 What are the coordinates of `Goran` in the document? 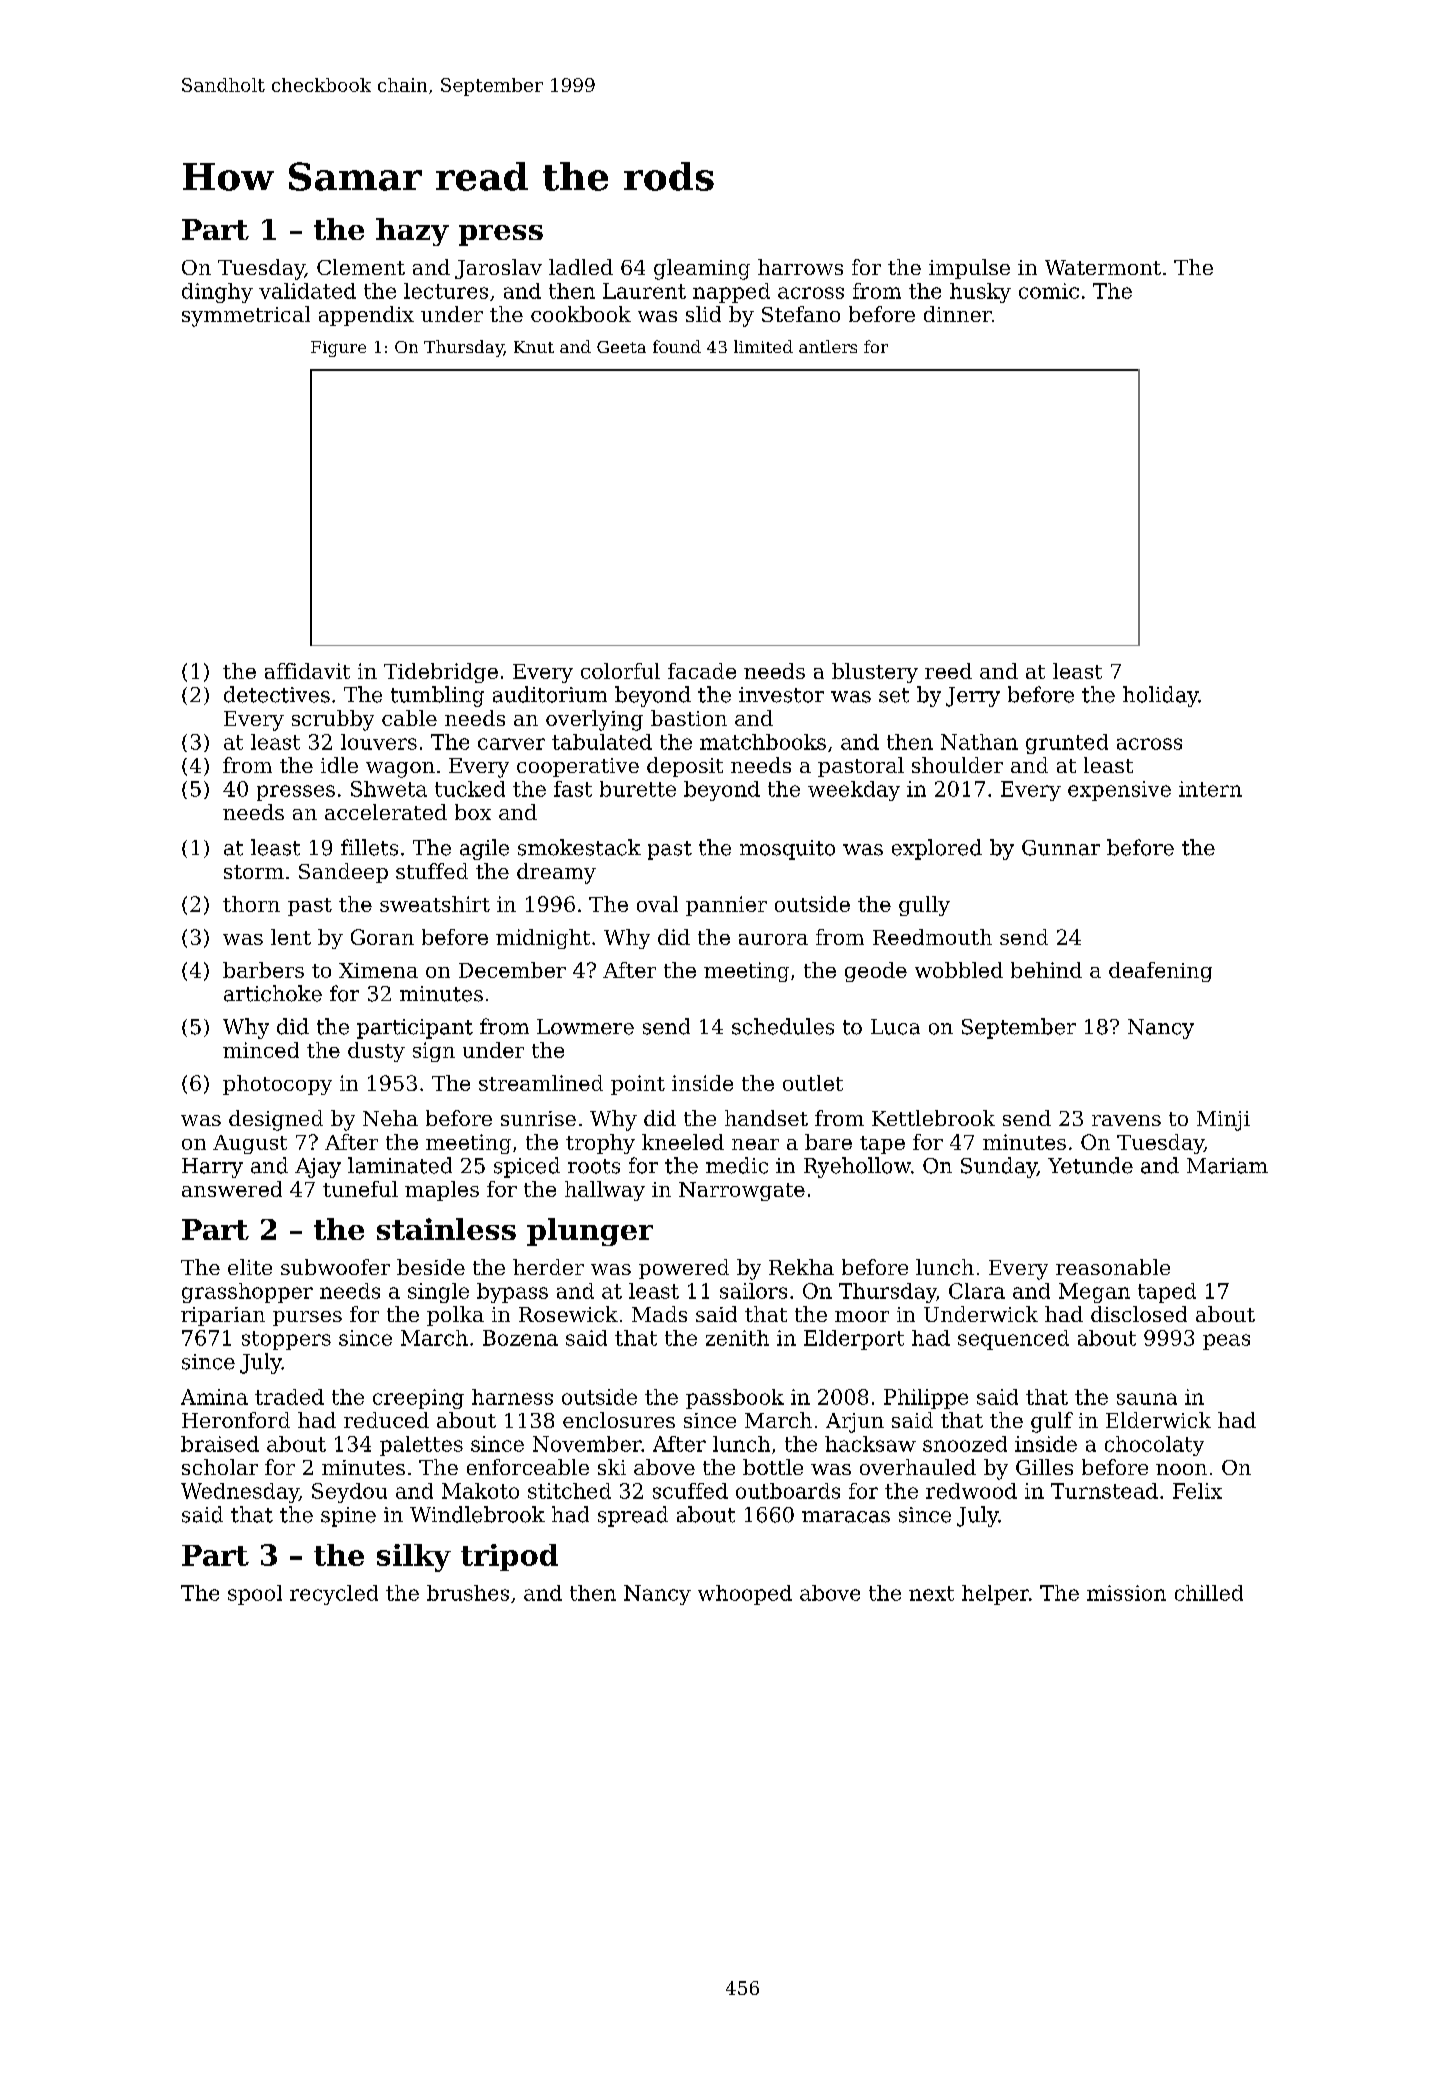 It's located at (382, 937).
